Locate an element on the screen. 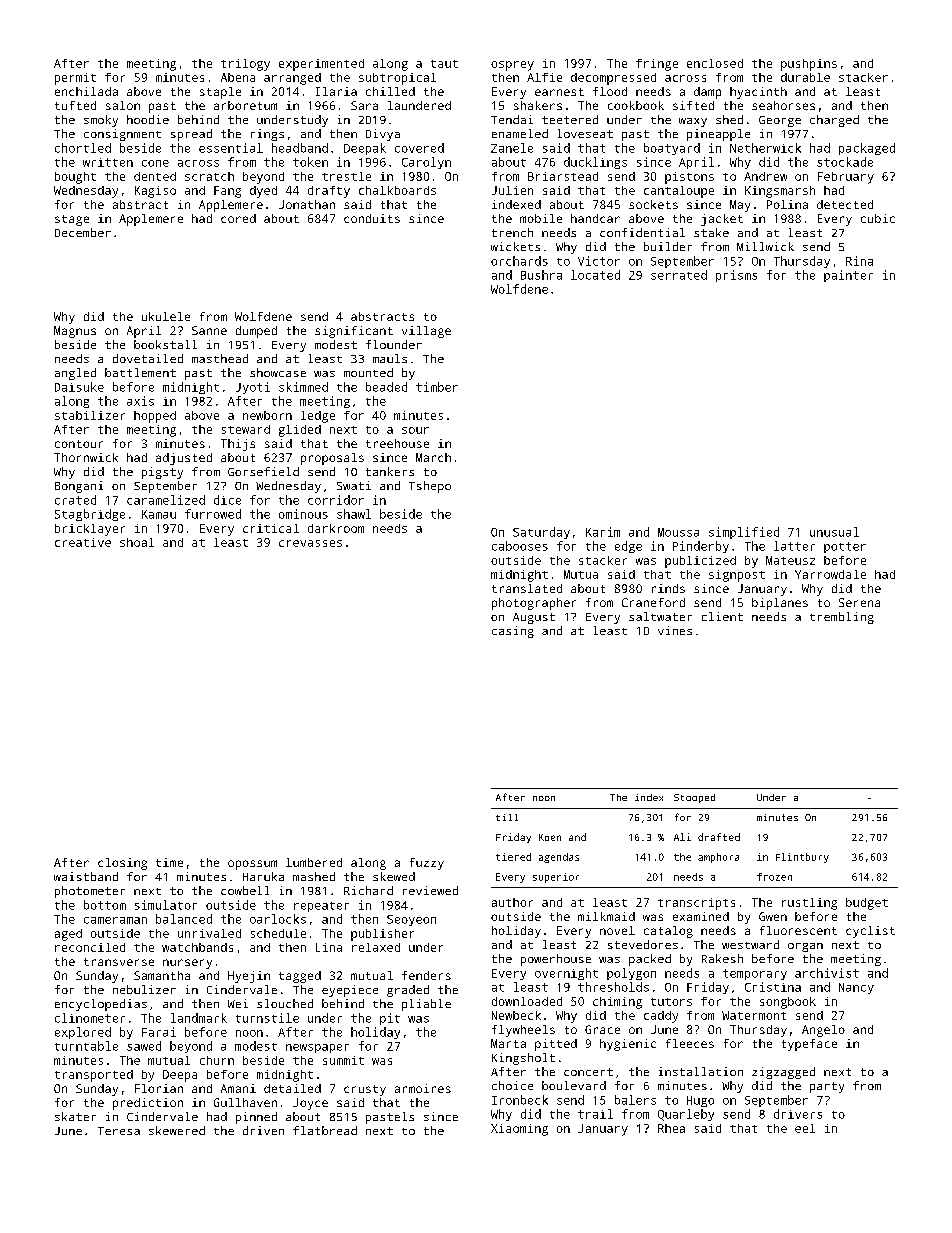 This screenshot has height=1233, width=952. dumped is located at coordinates (256, 332).
